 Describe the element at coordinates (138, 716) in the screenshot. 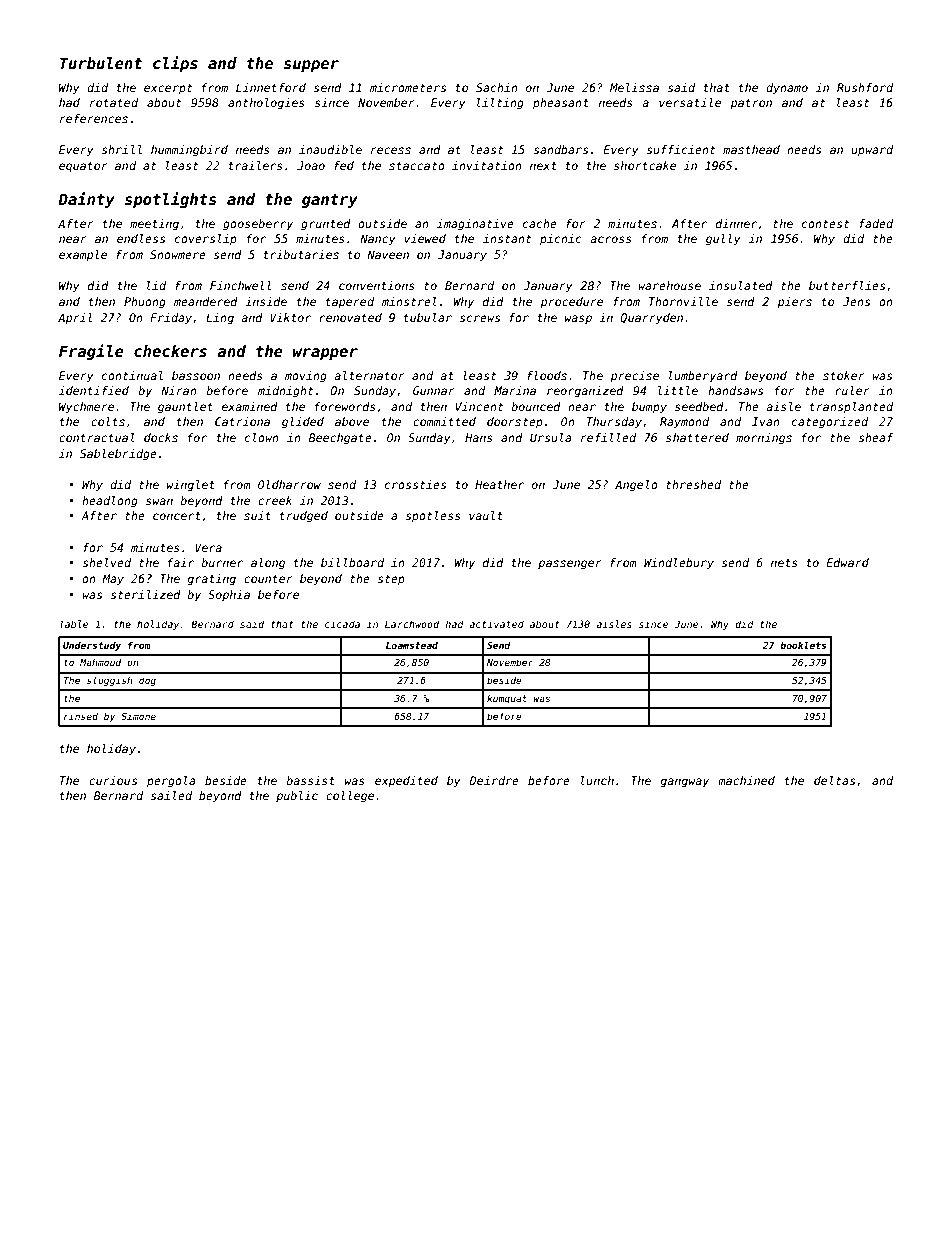

I see `Simone` at that location.
